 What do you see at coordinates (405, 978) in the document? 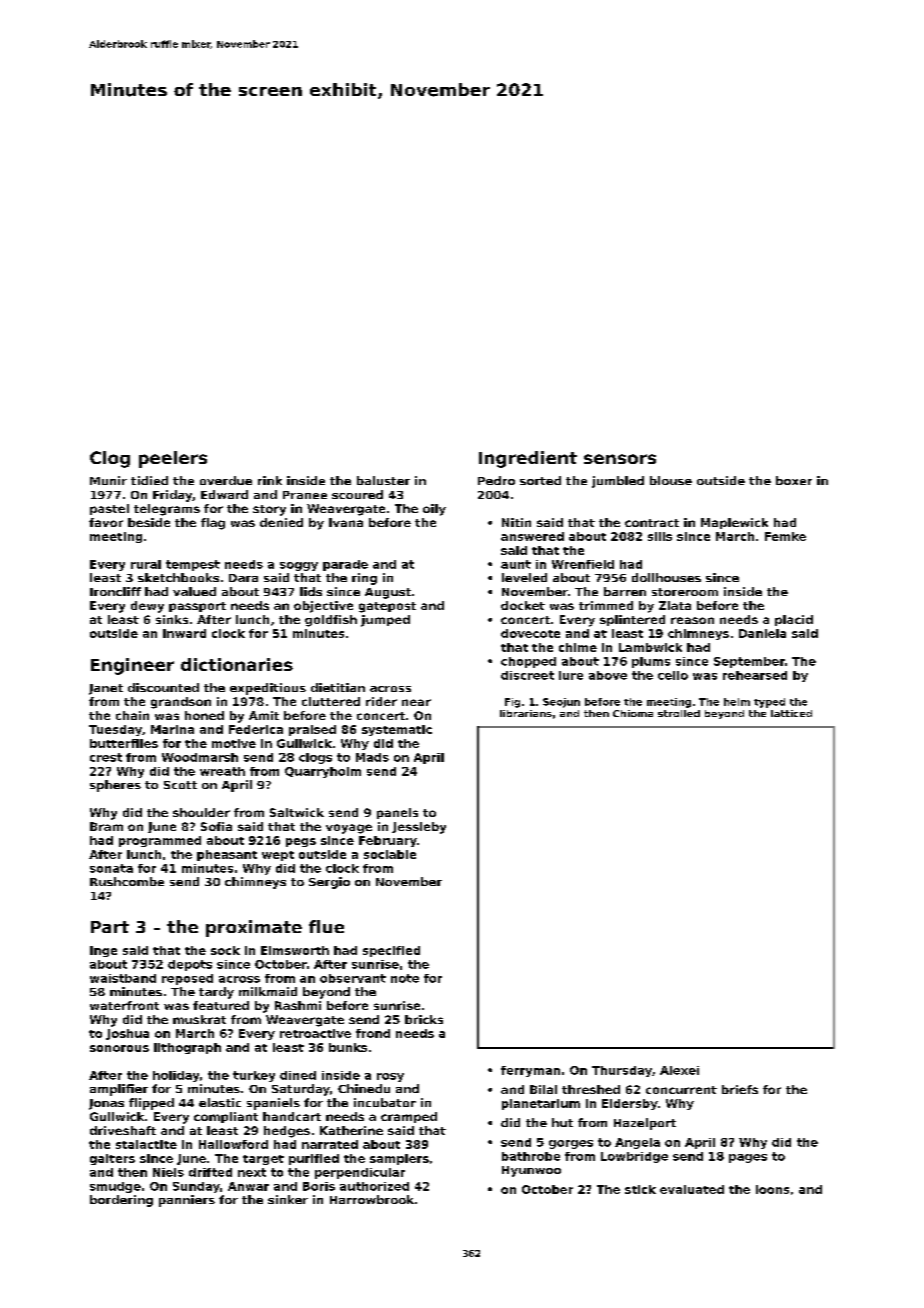
I see `note` at bounding box center [405, 978].
